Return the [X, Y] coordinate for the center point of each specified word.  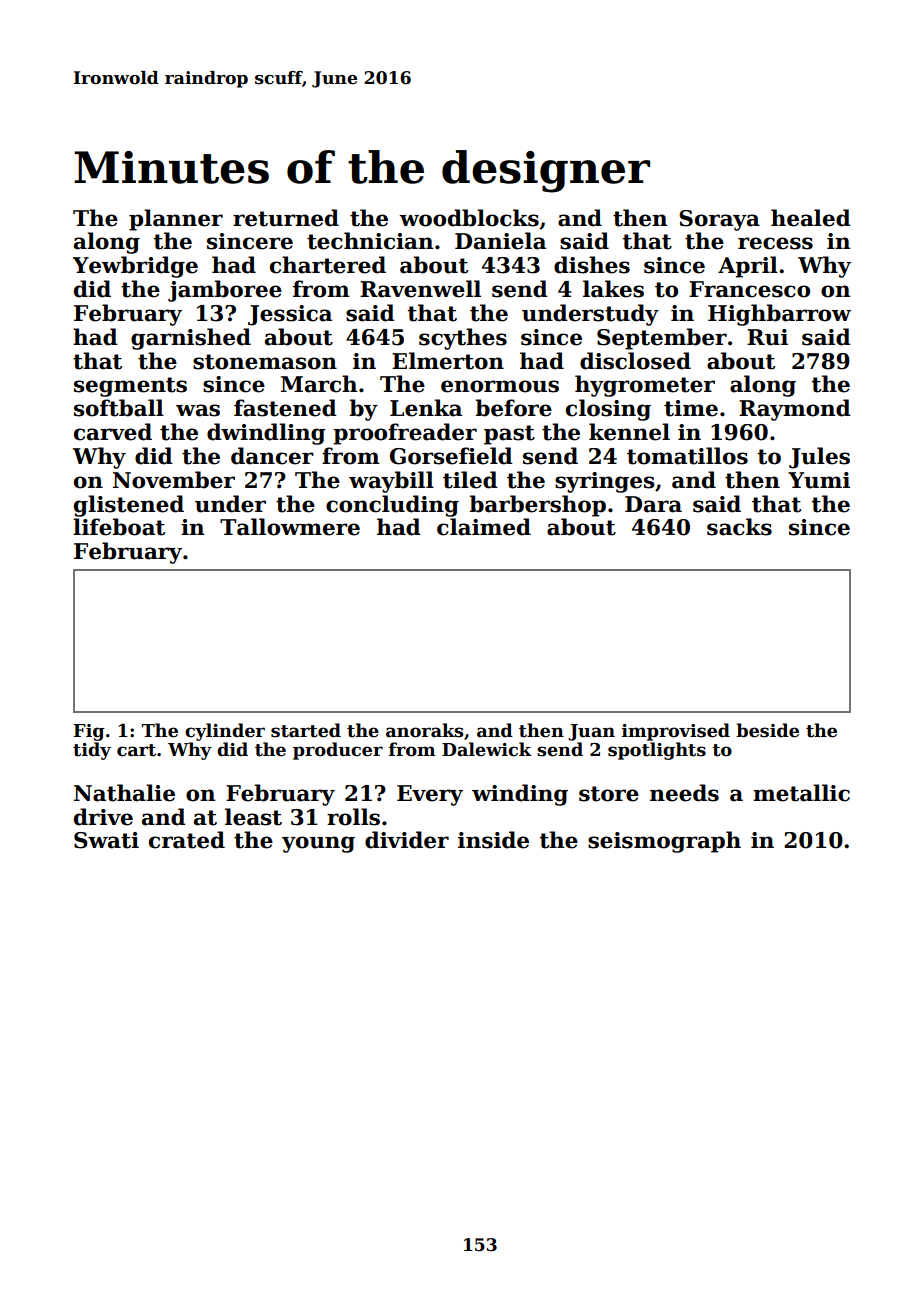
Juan [591, 732]
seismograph [664, 842]
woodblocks [469, 218]
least [253, 817]
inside [493, 840]
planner [176, 220]
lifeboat [119, 527]
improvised [676, 732]
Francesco [749, 289]
